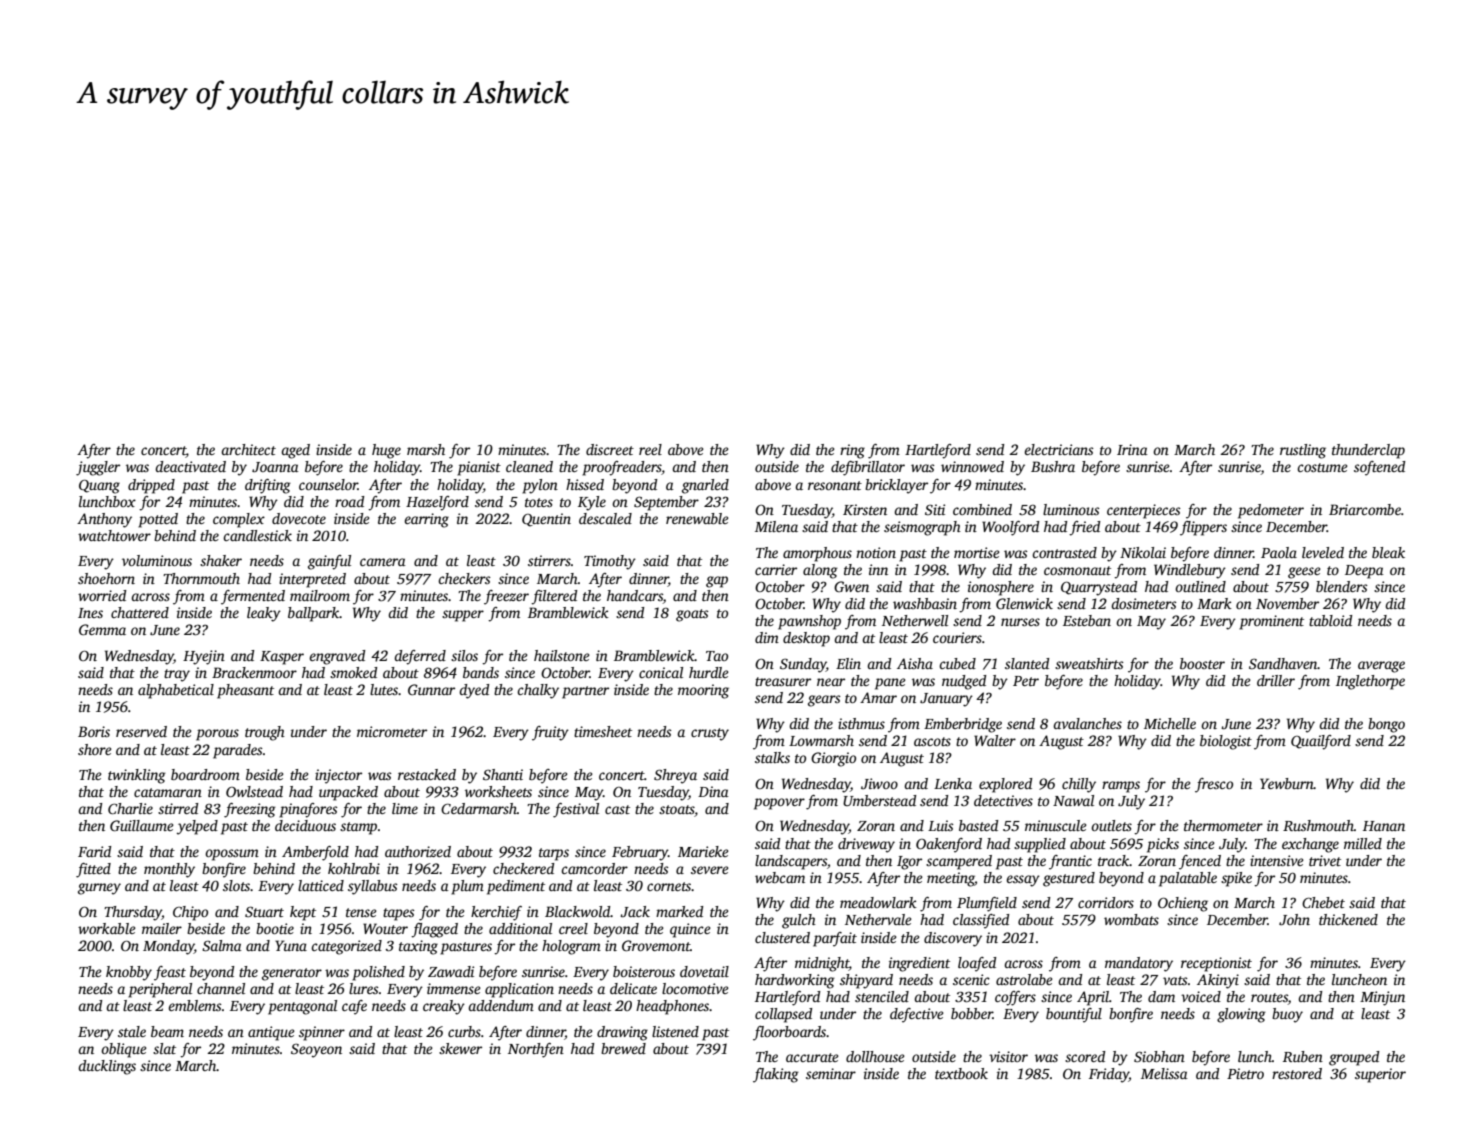 This screenshot has width=1484, height=1147. Describe the element at coordinates (865, 509) in the screenshot. I see `Kirsten` at that location.
